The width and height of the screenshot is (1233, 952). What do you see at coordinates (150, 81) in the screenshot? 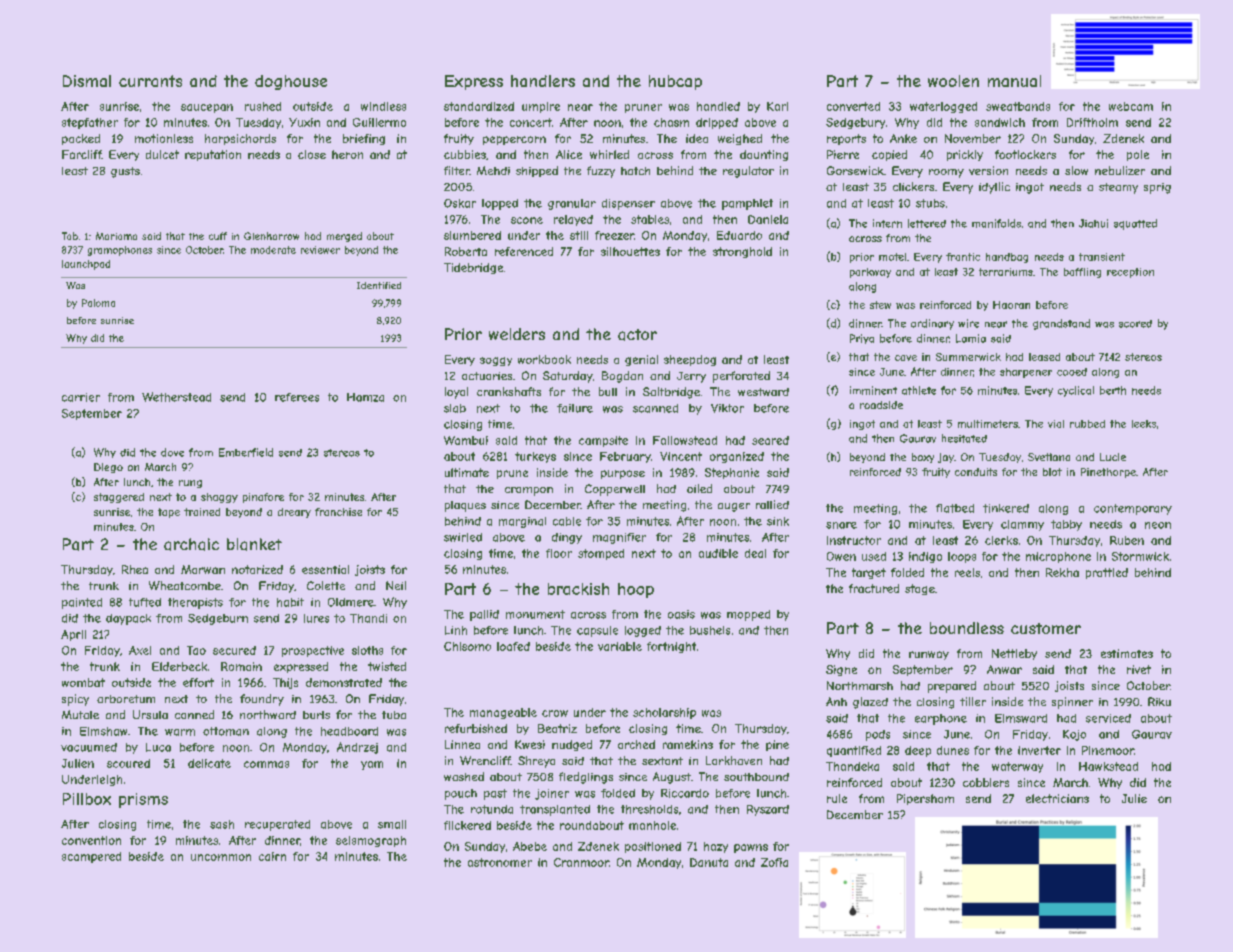
I see `currants` at bounding box center [150, 81].
